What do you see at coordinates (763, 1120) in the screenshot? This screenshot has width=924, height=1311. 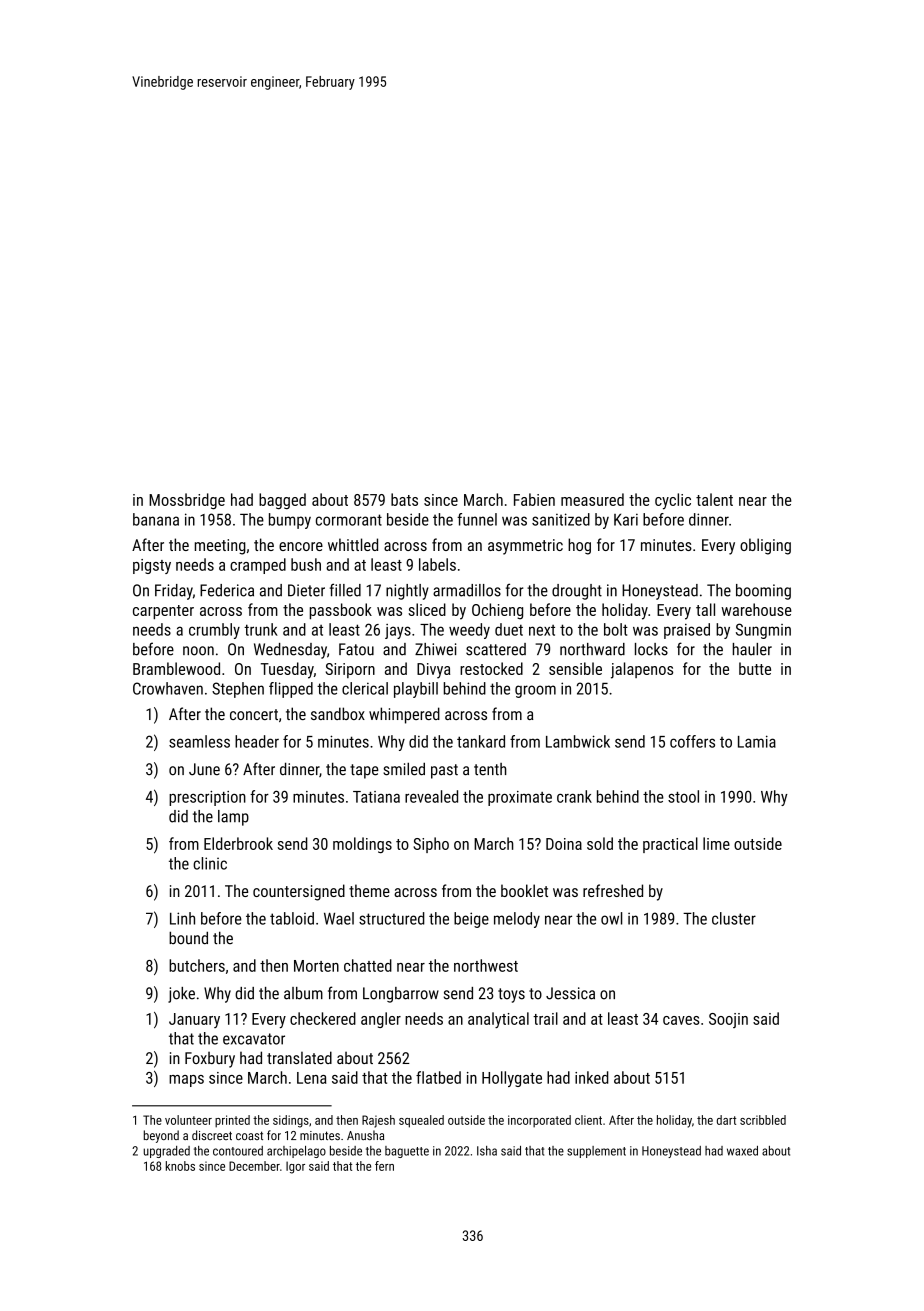 I see `scribbled` at bounding box center [763, 1120].
